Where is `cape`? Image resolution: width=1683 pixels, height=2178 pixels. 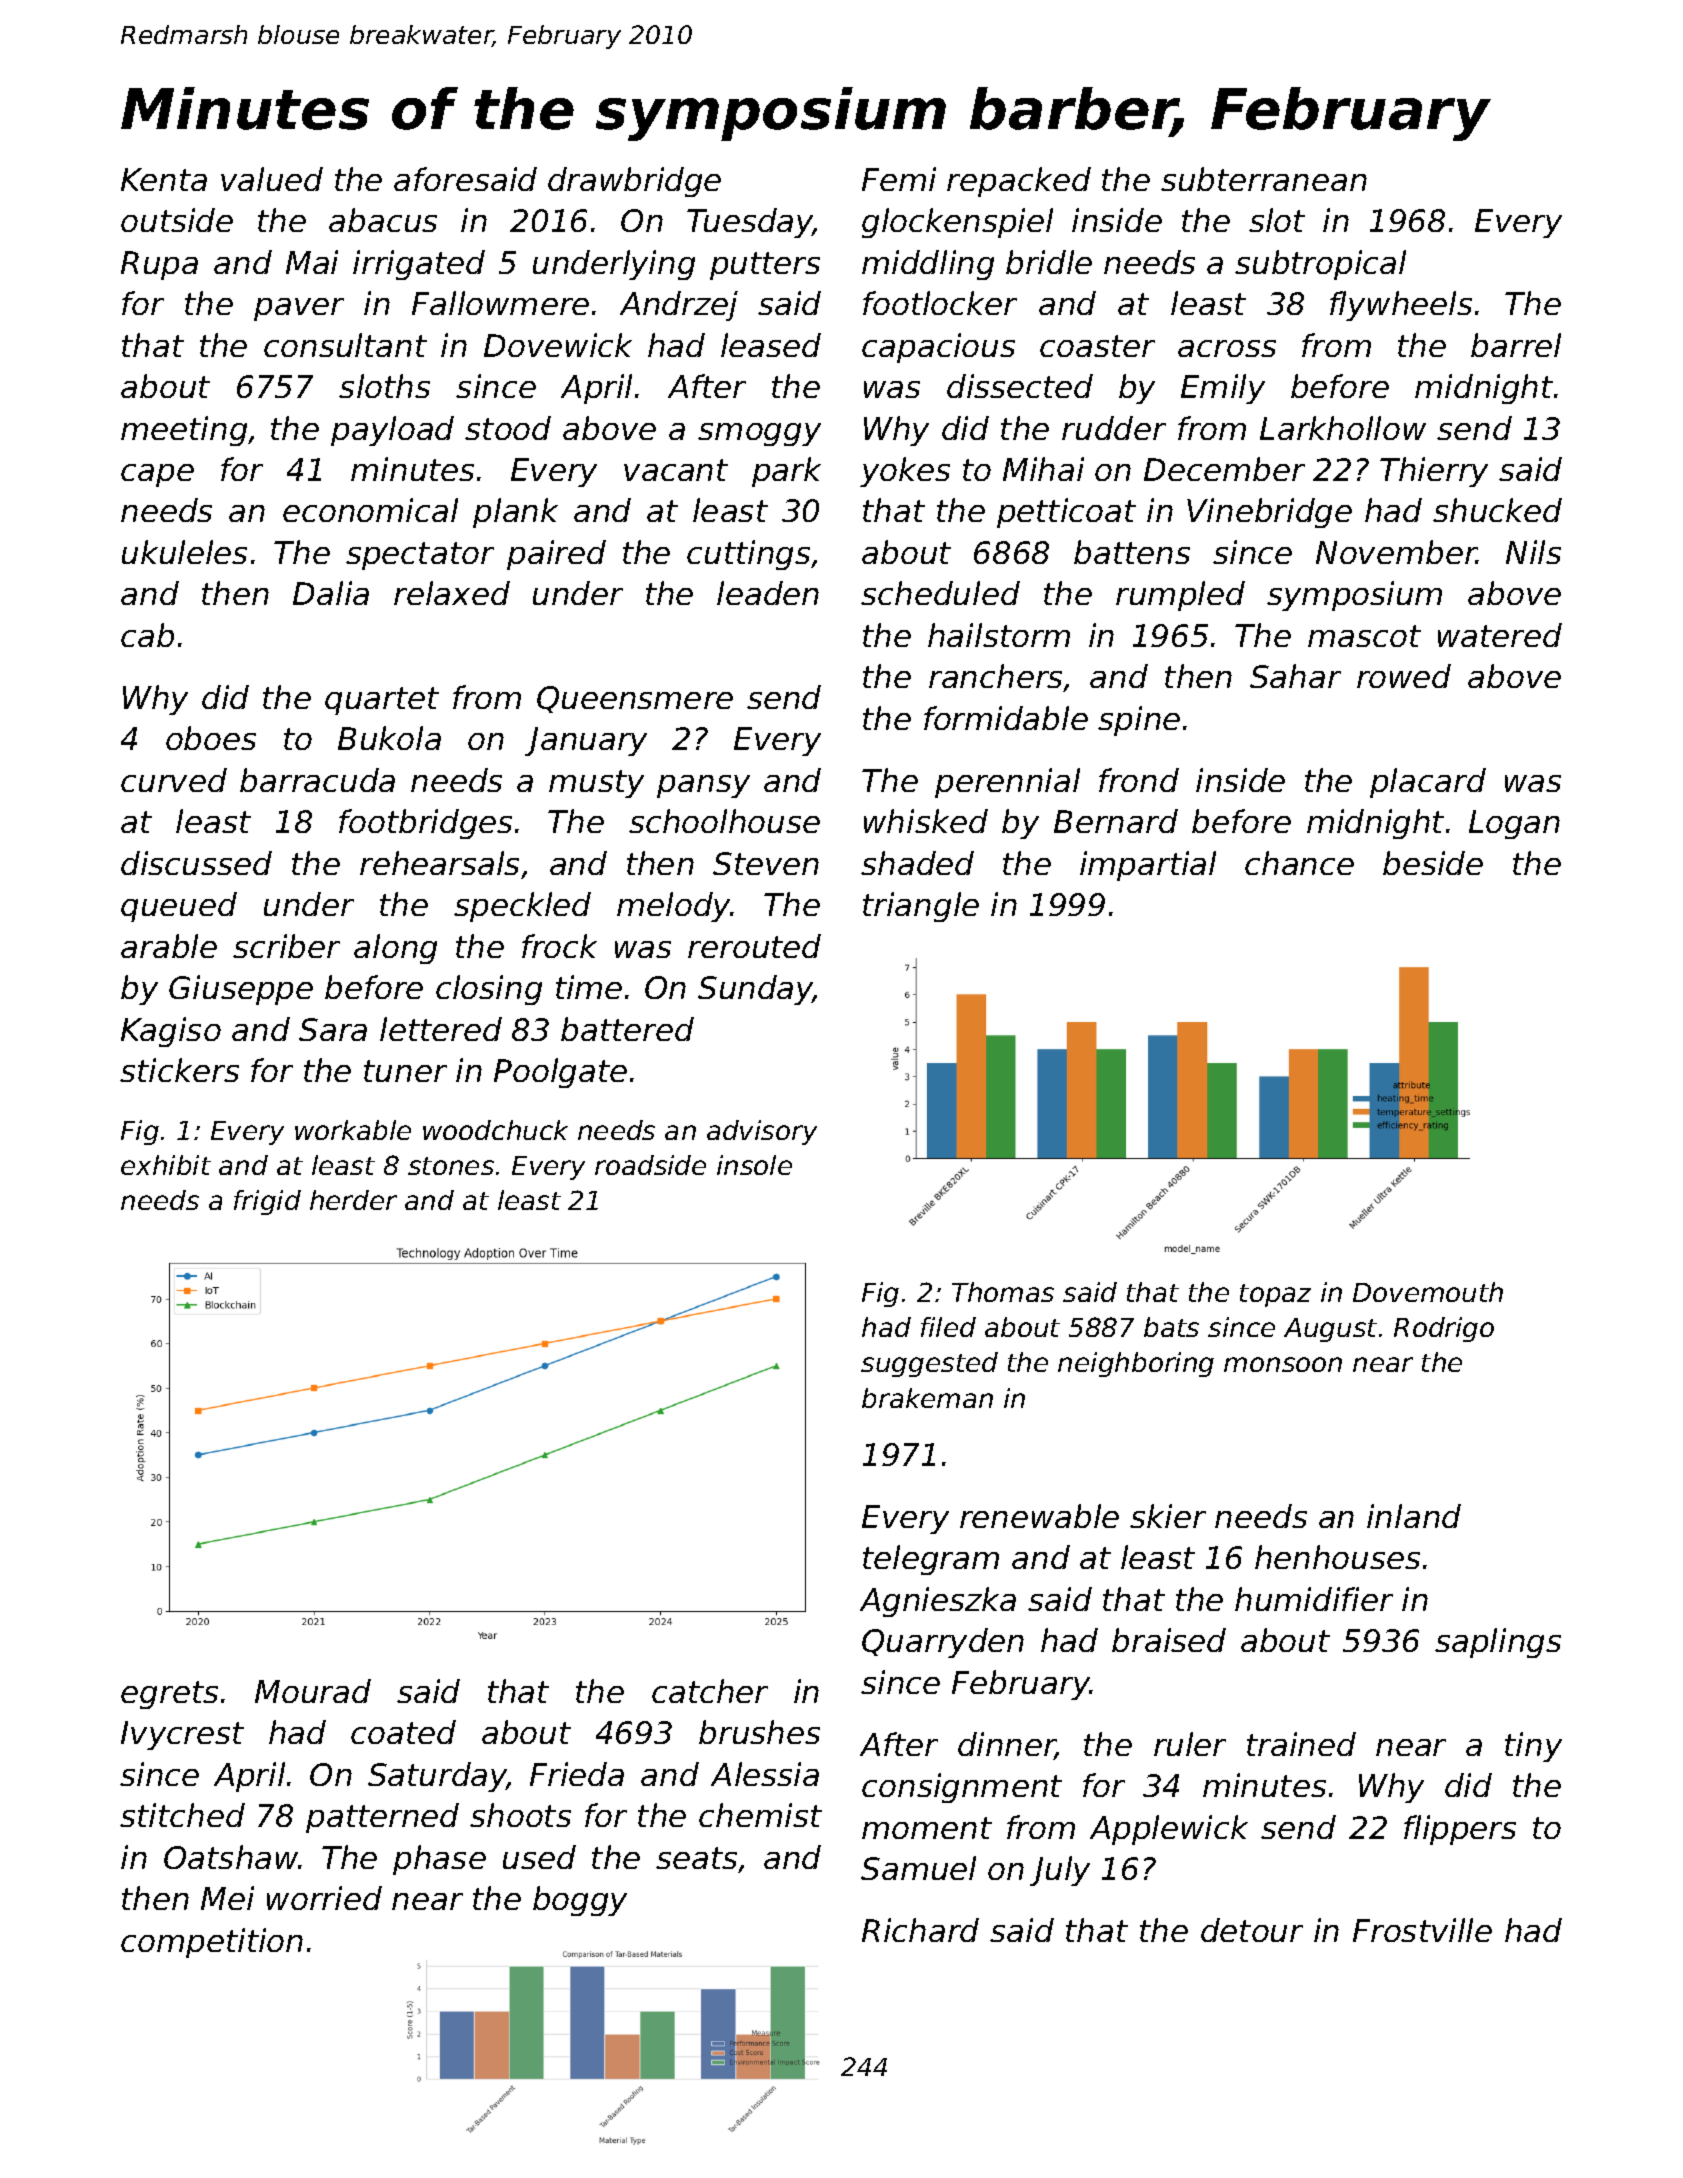 cape is located at coordinates (157, 475).
